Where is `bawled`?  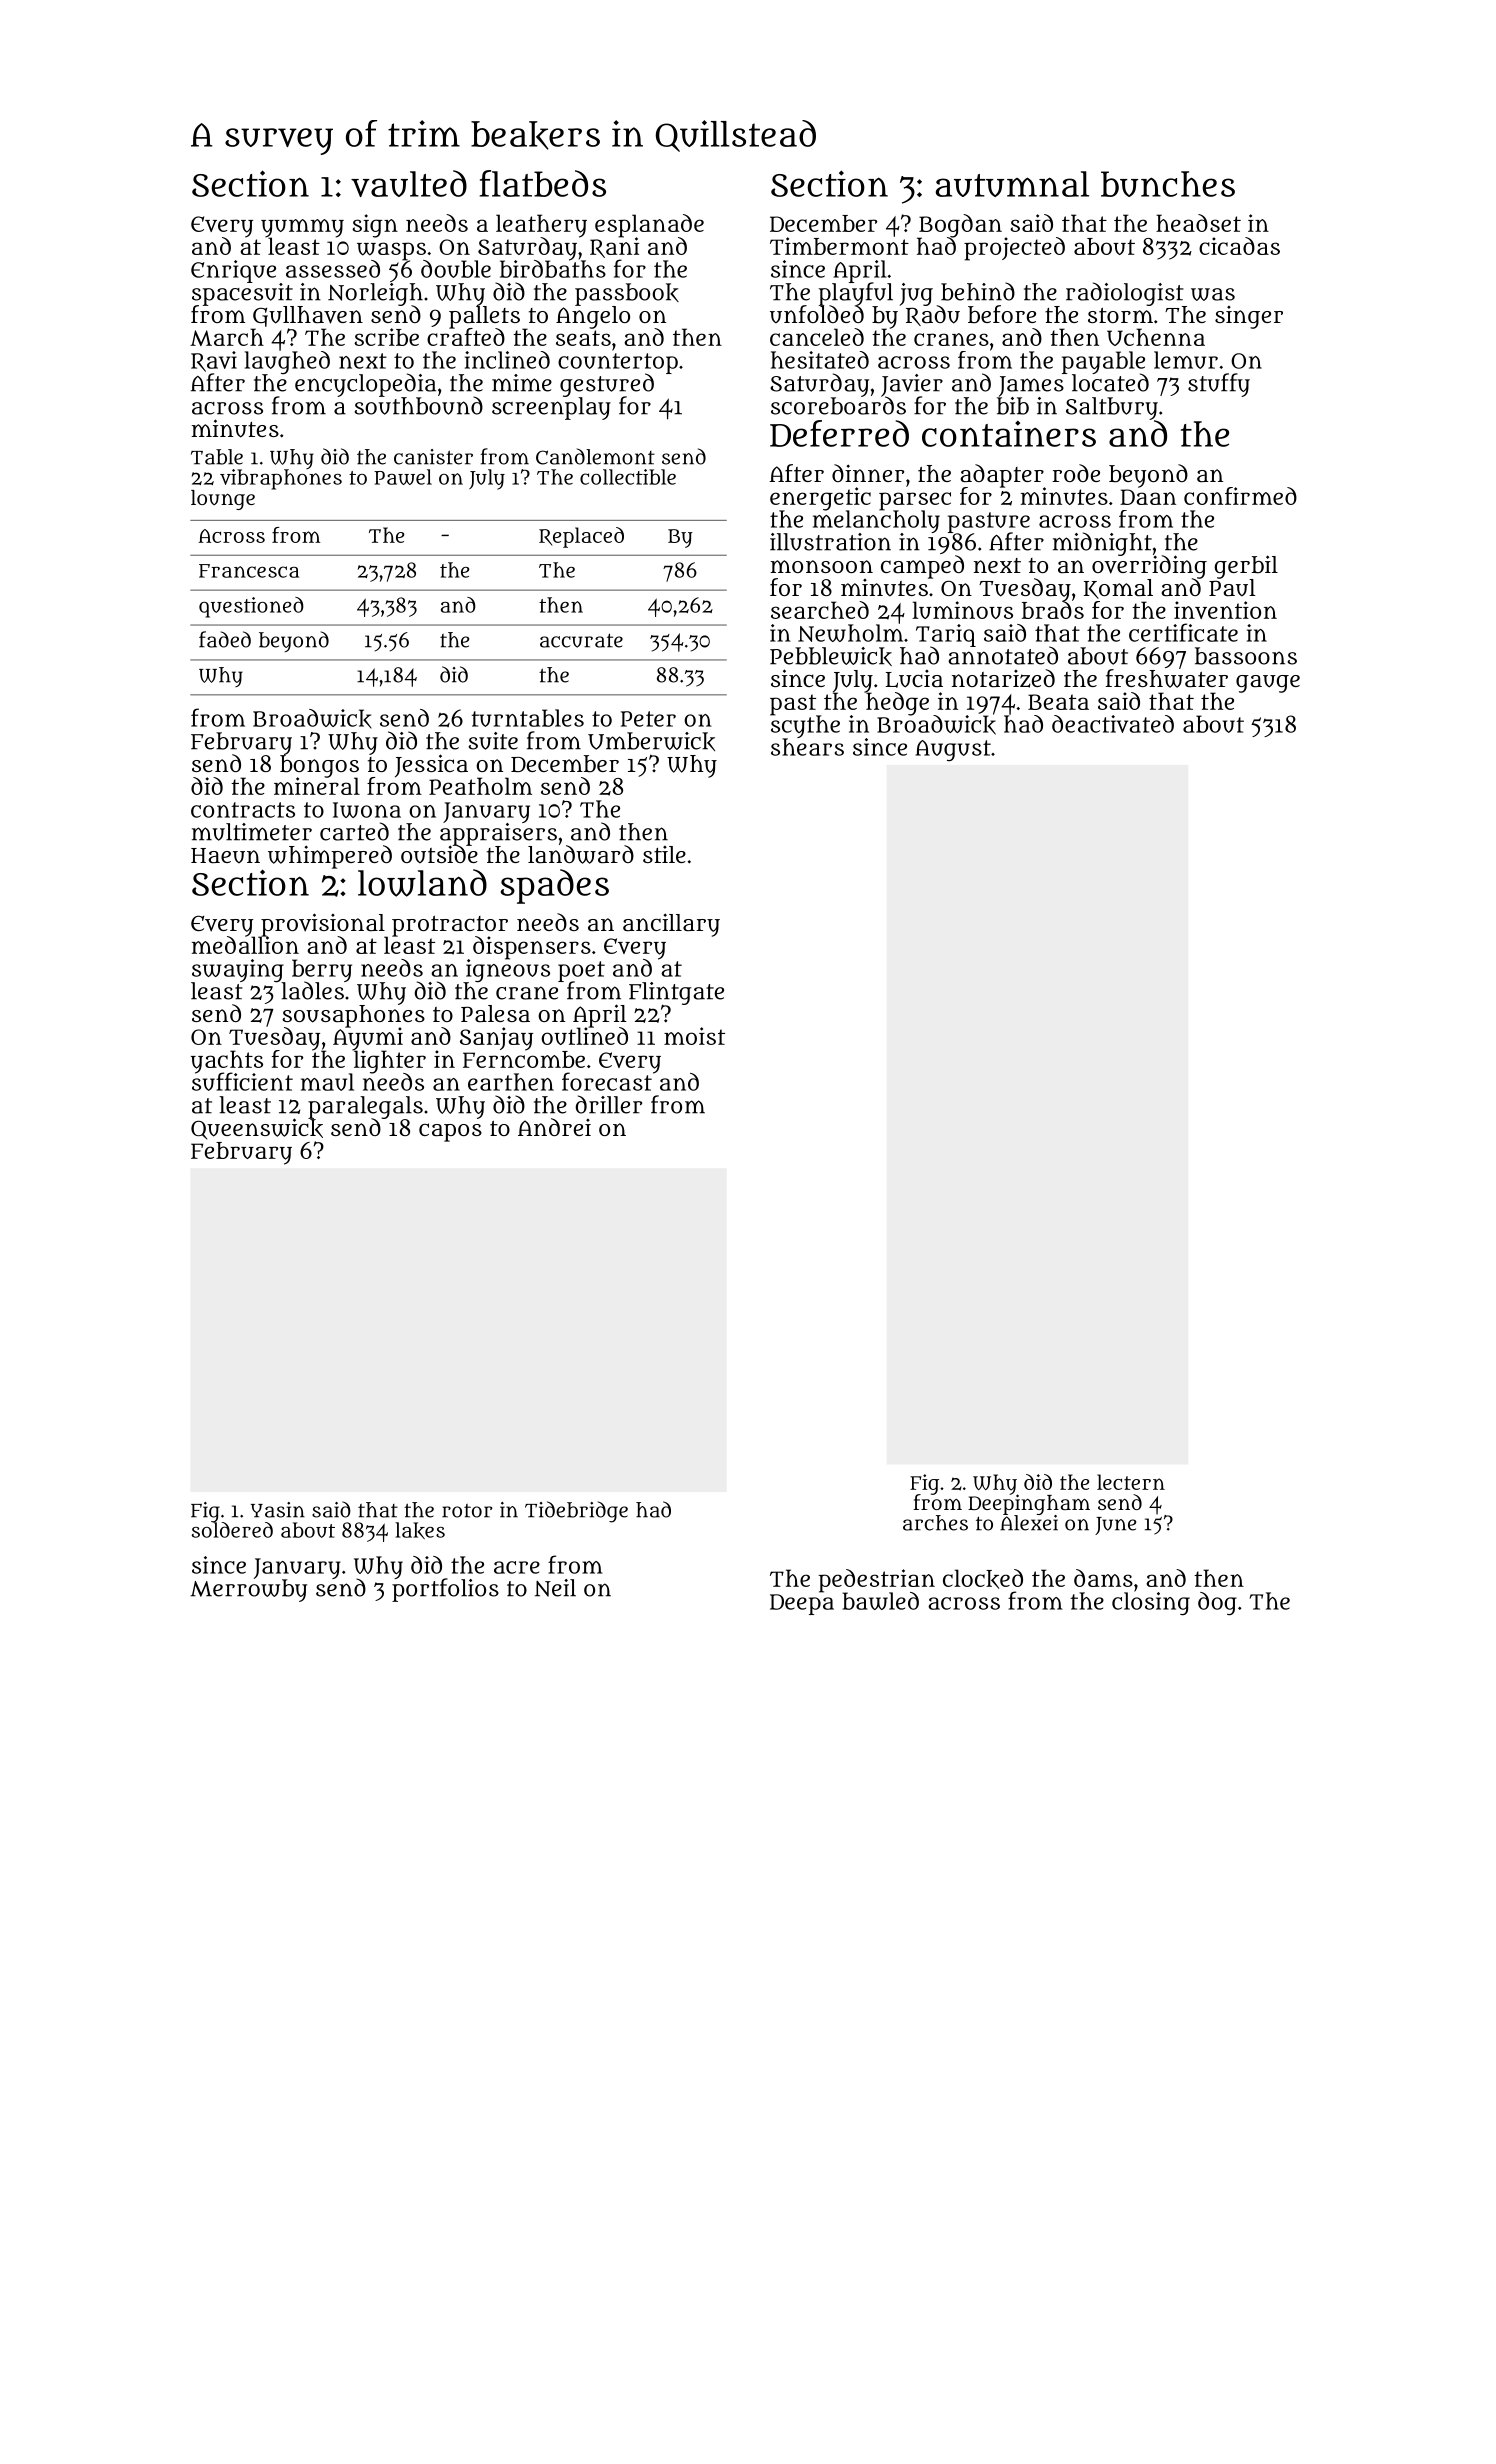 bawled is located at coordinates (880, 1601).
